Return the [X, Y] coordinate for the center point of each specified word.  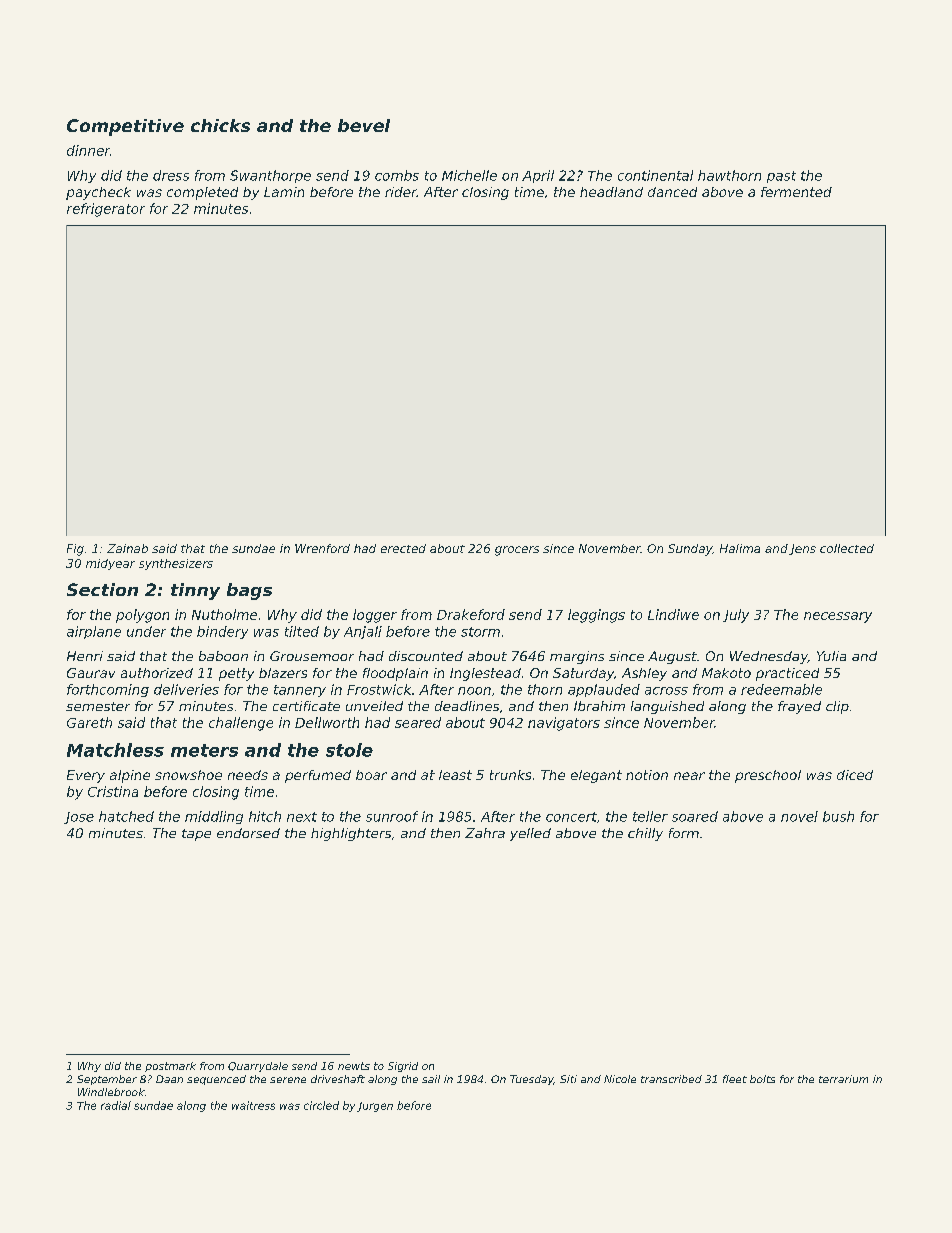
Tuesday [532, 1080]
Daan [169, 1079]
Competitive [125, 127]
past [781, 177]
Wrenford [322, 548]
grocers [517, 551]
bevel [364, 125]
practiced [787, 674]
